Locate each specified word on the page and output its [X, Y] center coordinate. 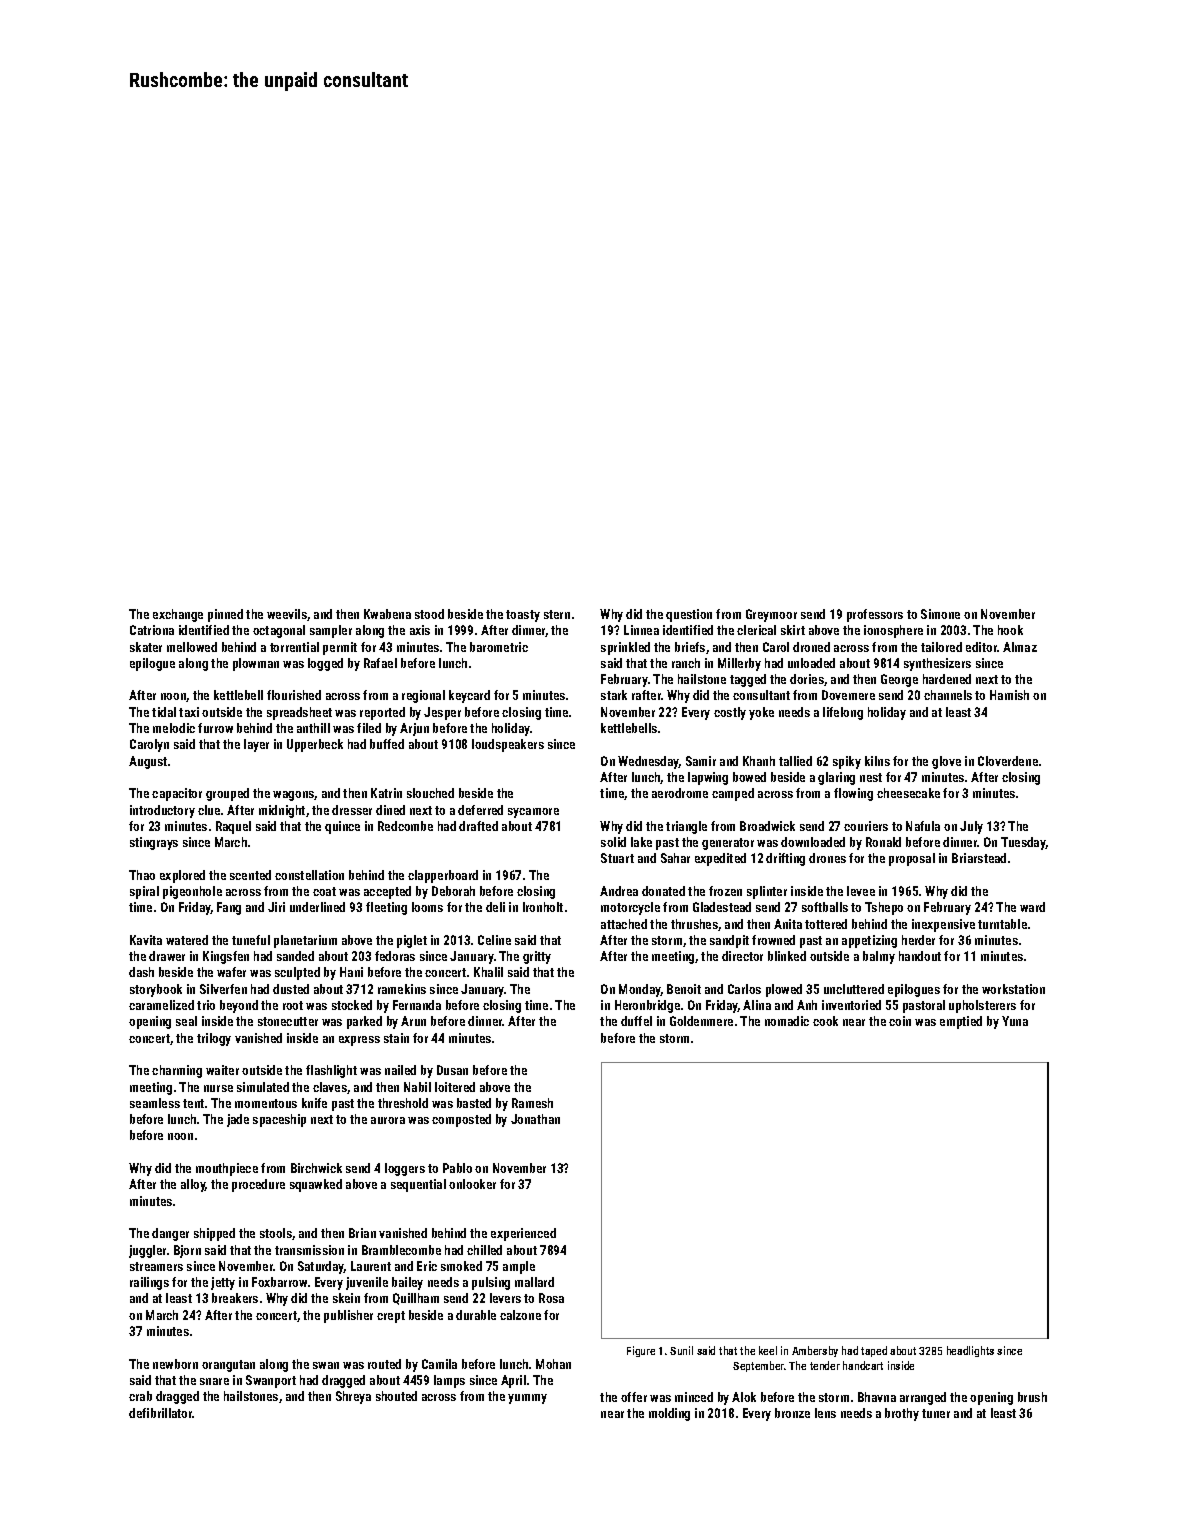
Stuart [617, 858]
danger [170, 1234]
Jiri [276, 907]
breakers [235, 1298]
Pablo [457, 1168]
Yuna [1015, 1021]
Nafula [923, 826]
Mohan [553, 1364]
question [689, 615]
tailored [941, 647]
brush [1032, 1397]
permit [340, 648]
